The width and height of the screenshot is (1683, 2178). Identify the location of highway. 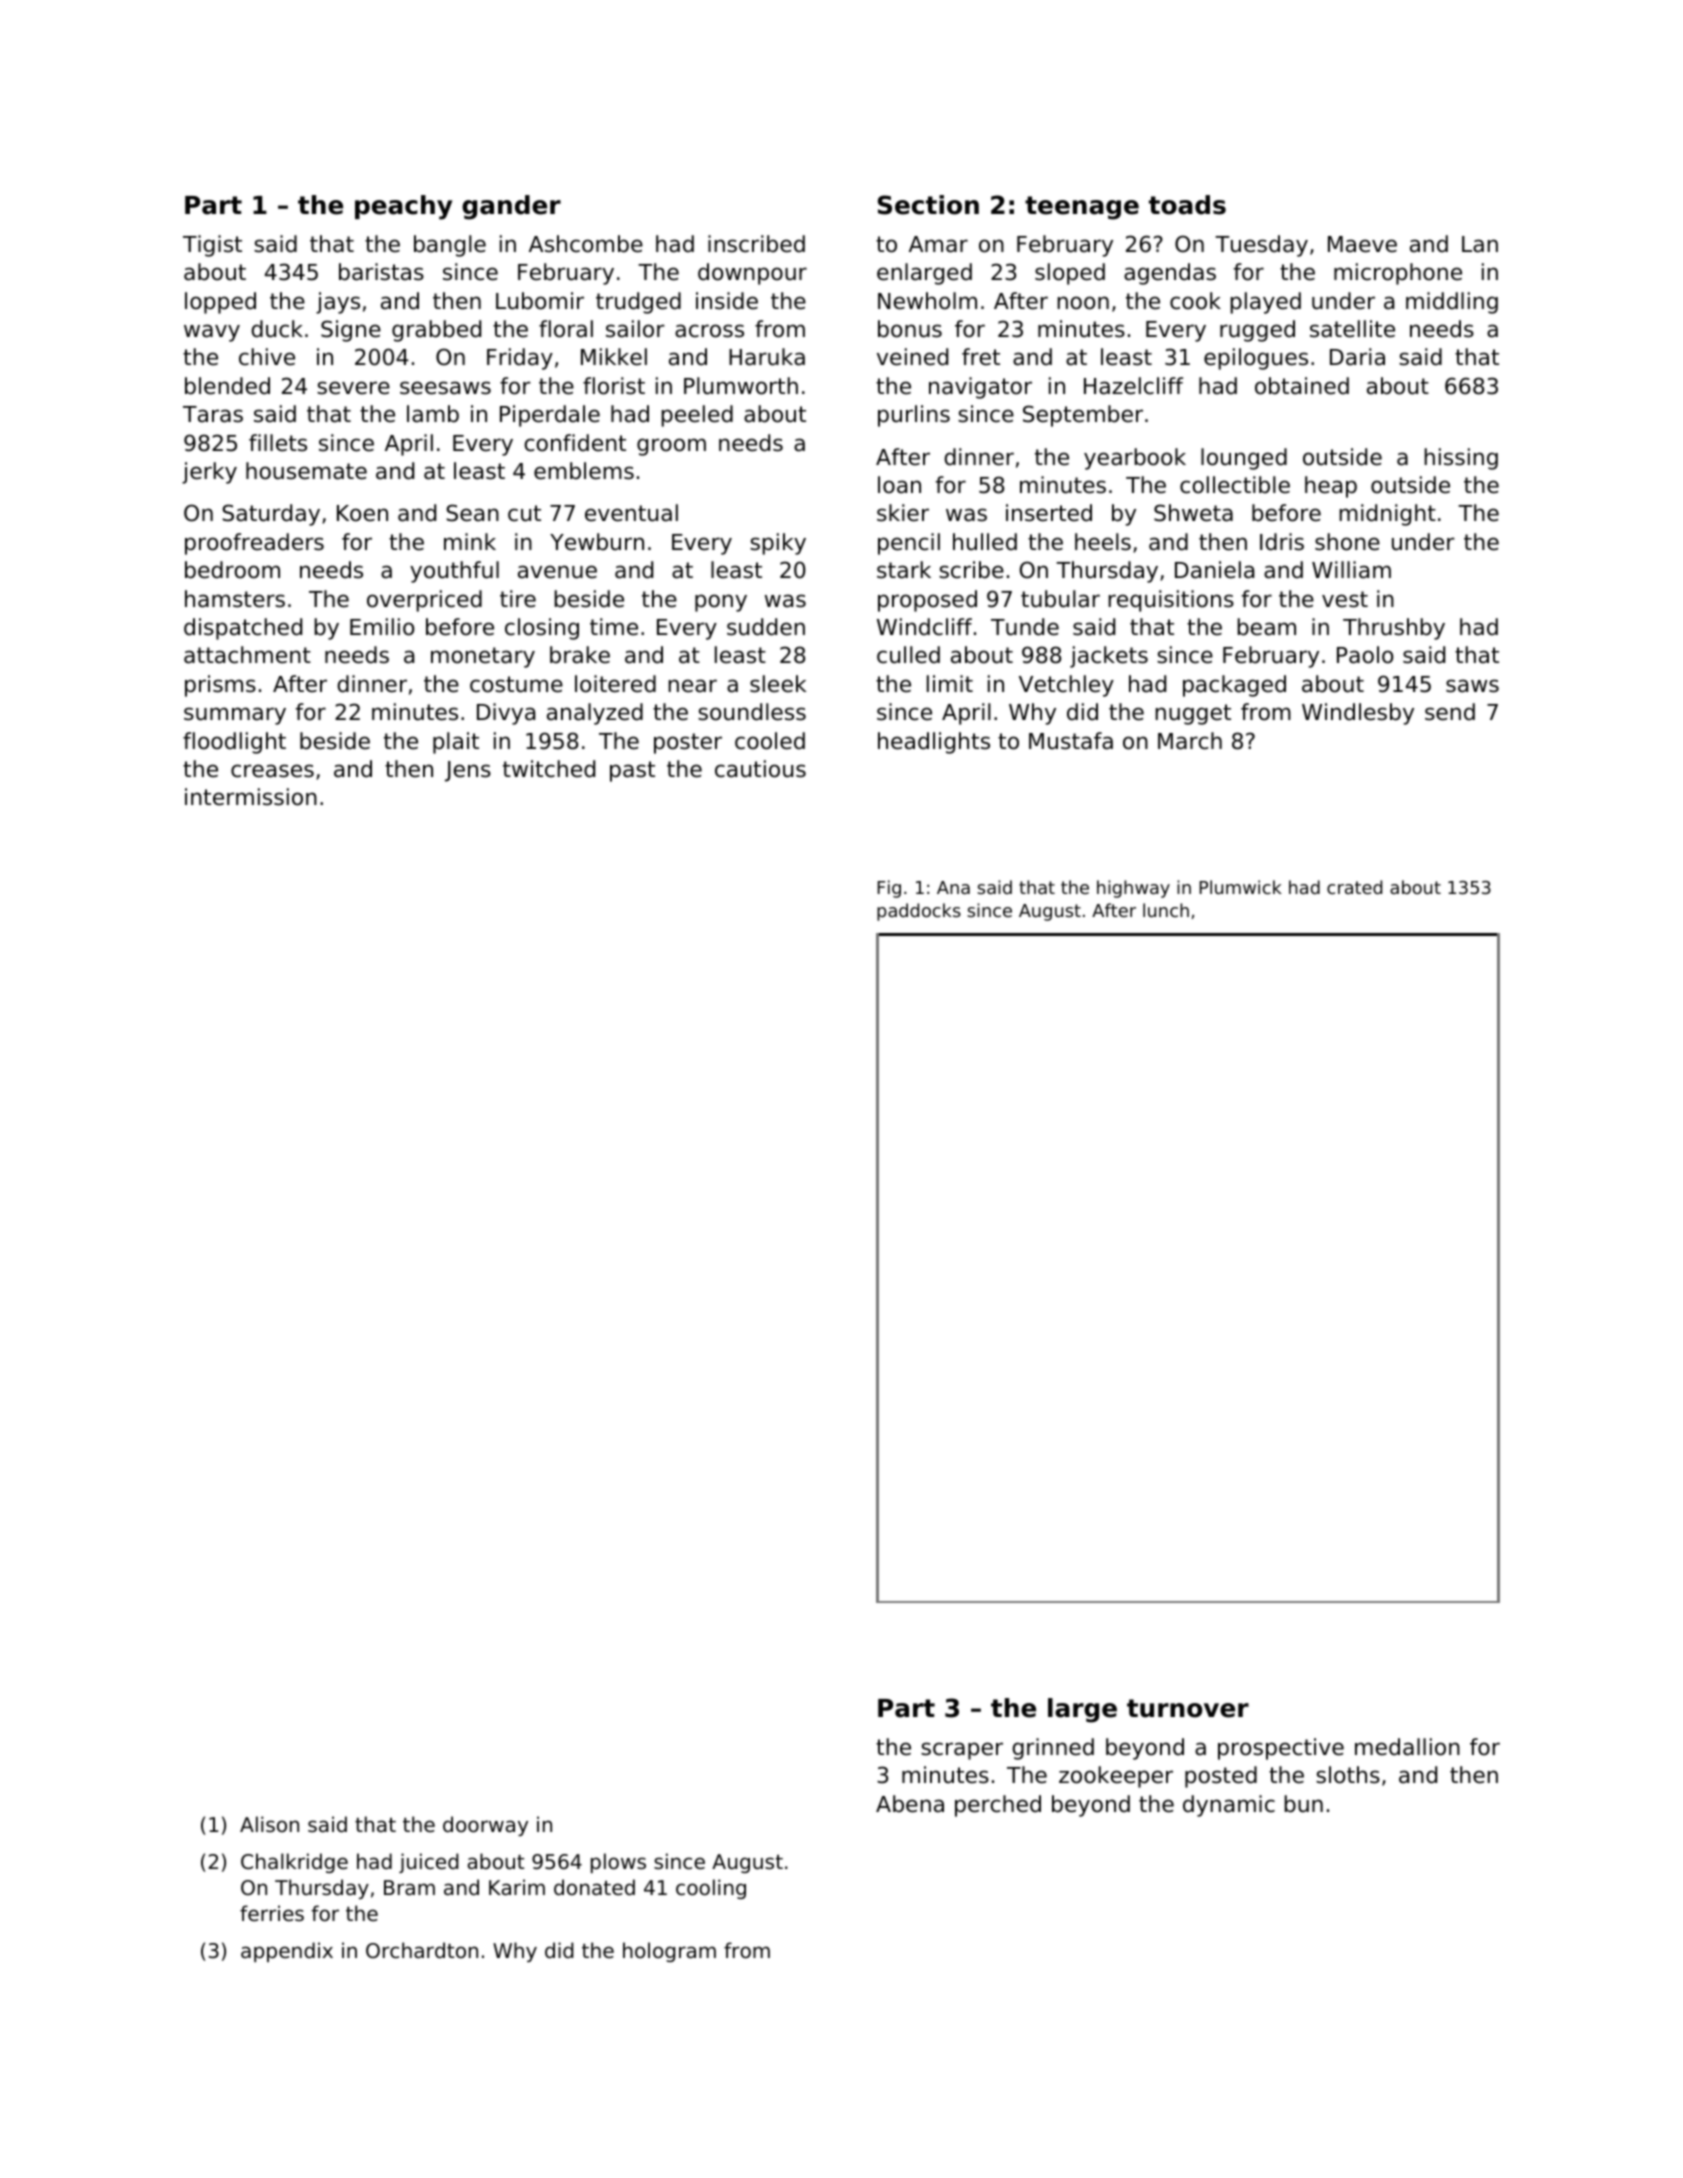
(1133, 889).
